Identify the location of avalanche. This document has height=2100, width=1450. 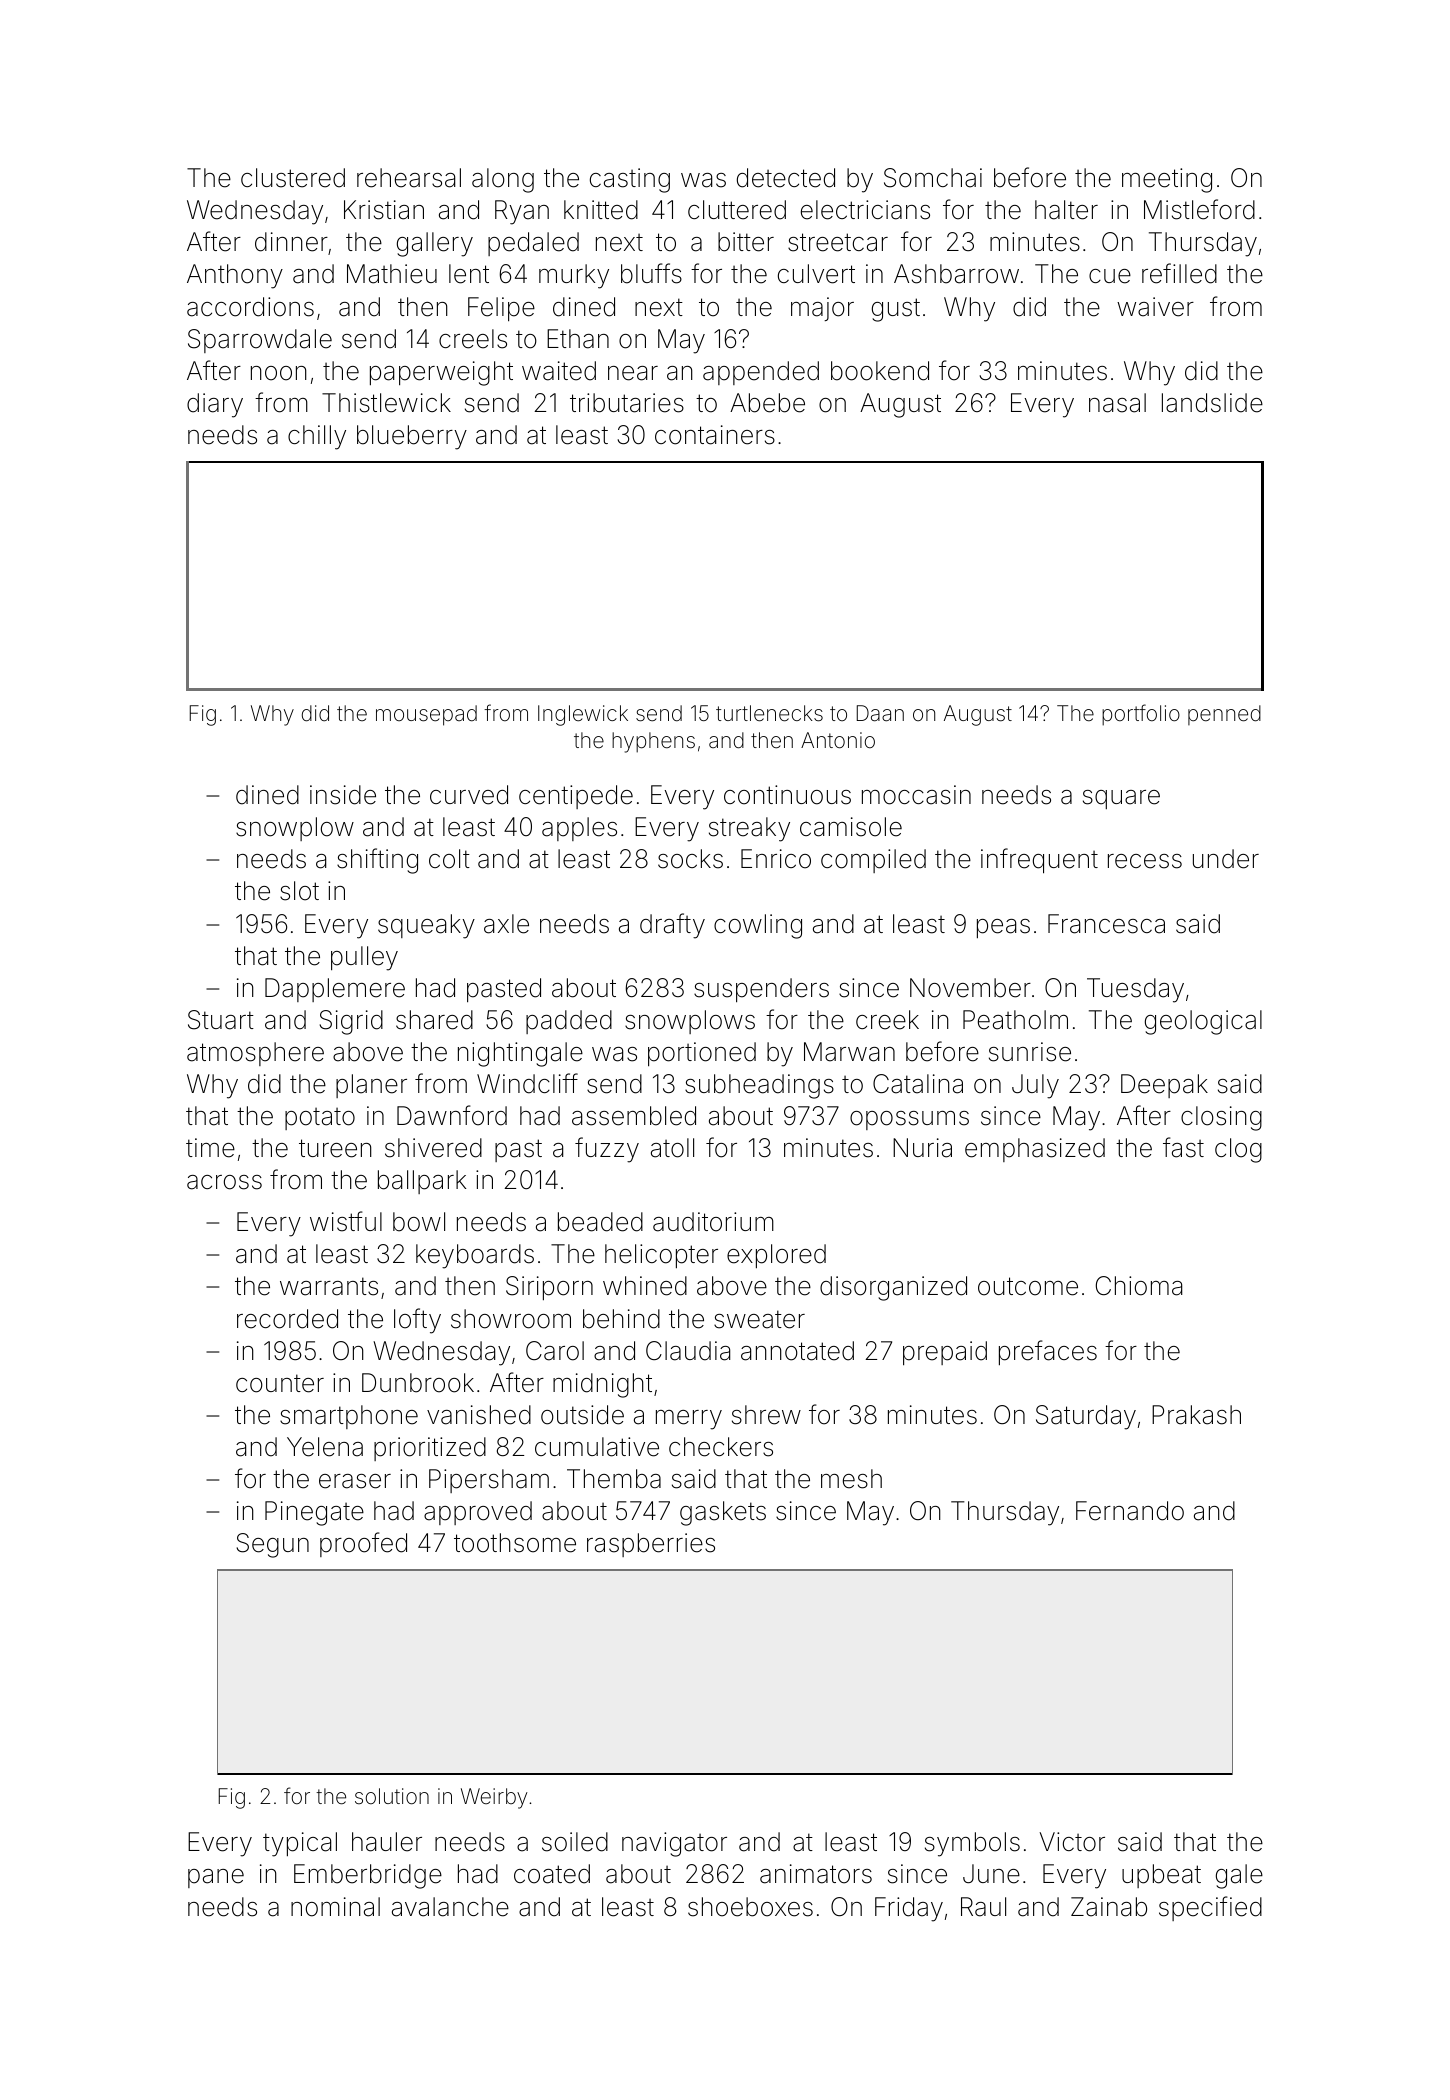
(450, 1907).
